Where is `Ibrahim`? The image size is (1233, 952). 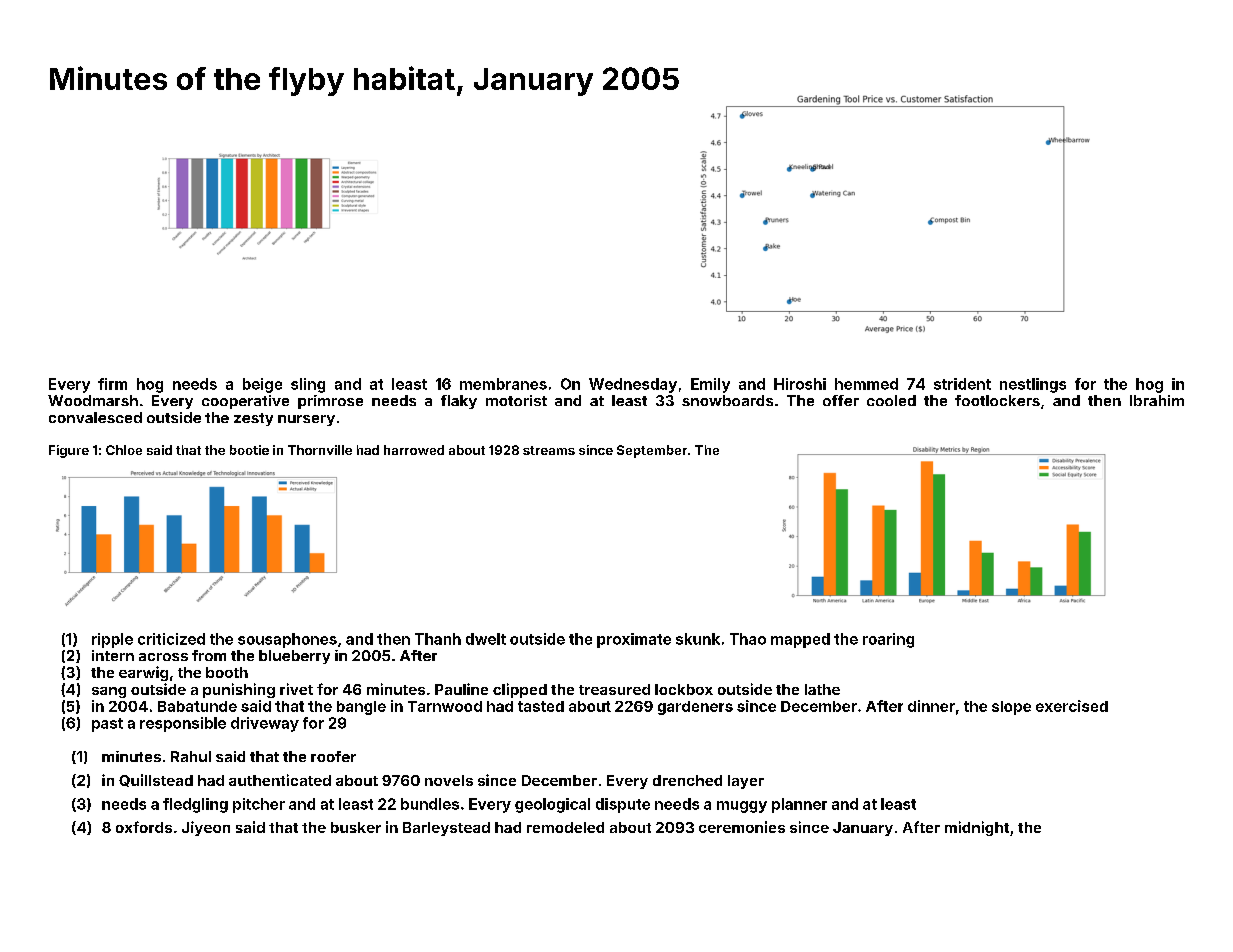 Ibrahim is located at coordinates (1157, 400).
